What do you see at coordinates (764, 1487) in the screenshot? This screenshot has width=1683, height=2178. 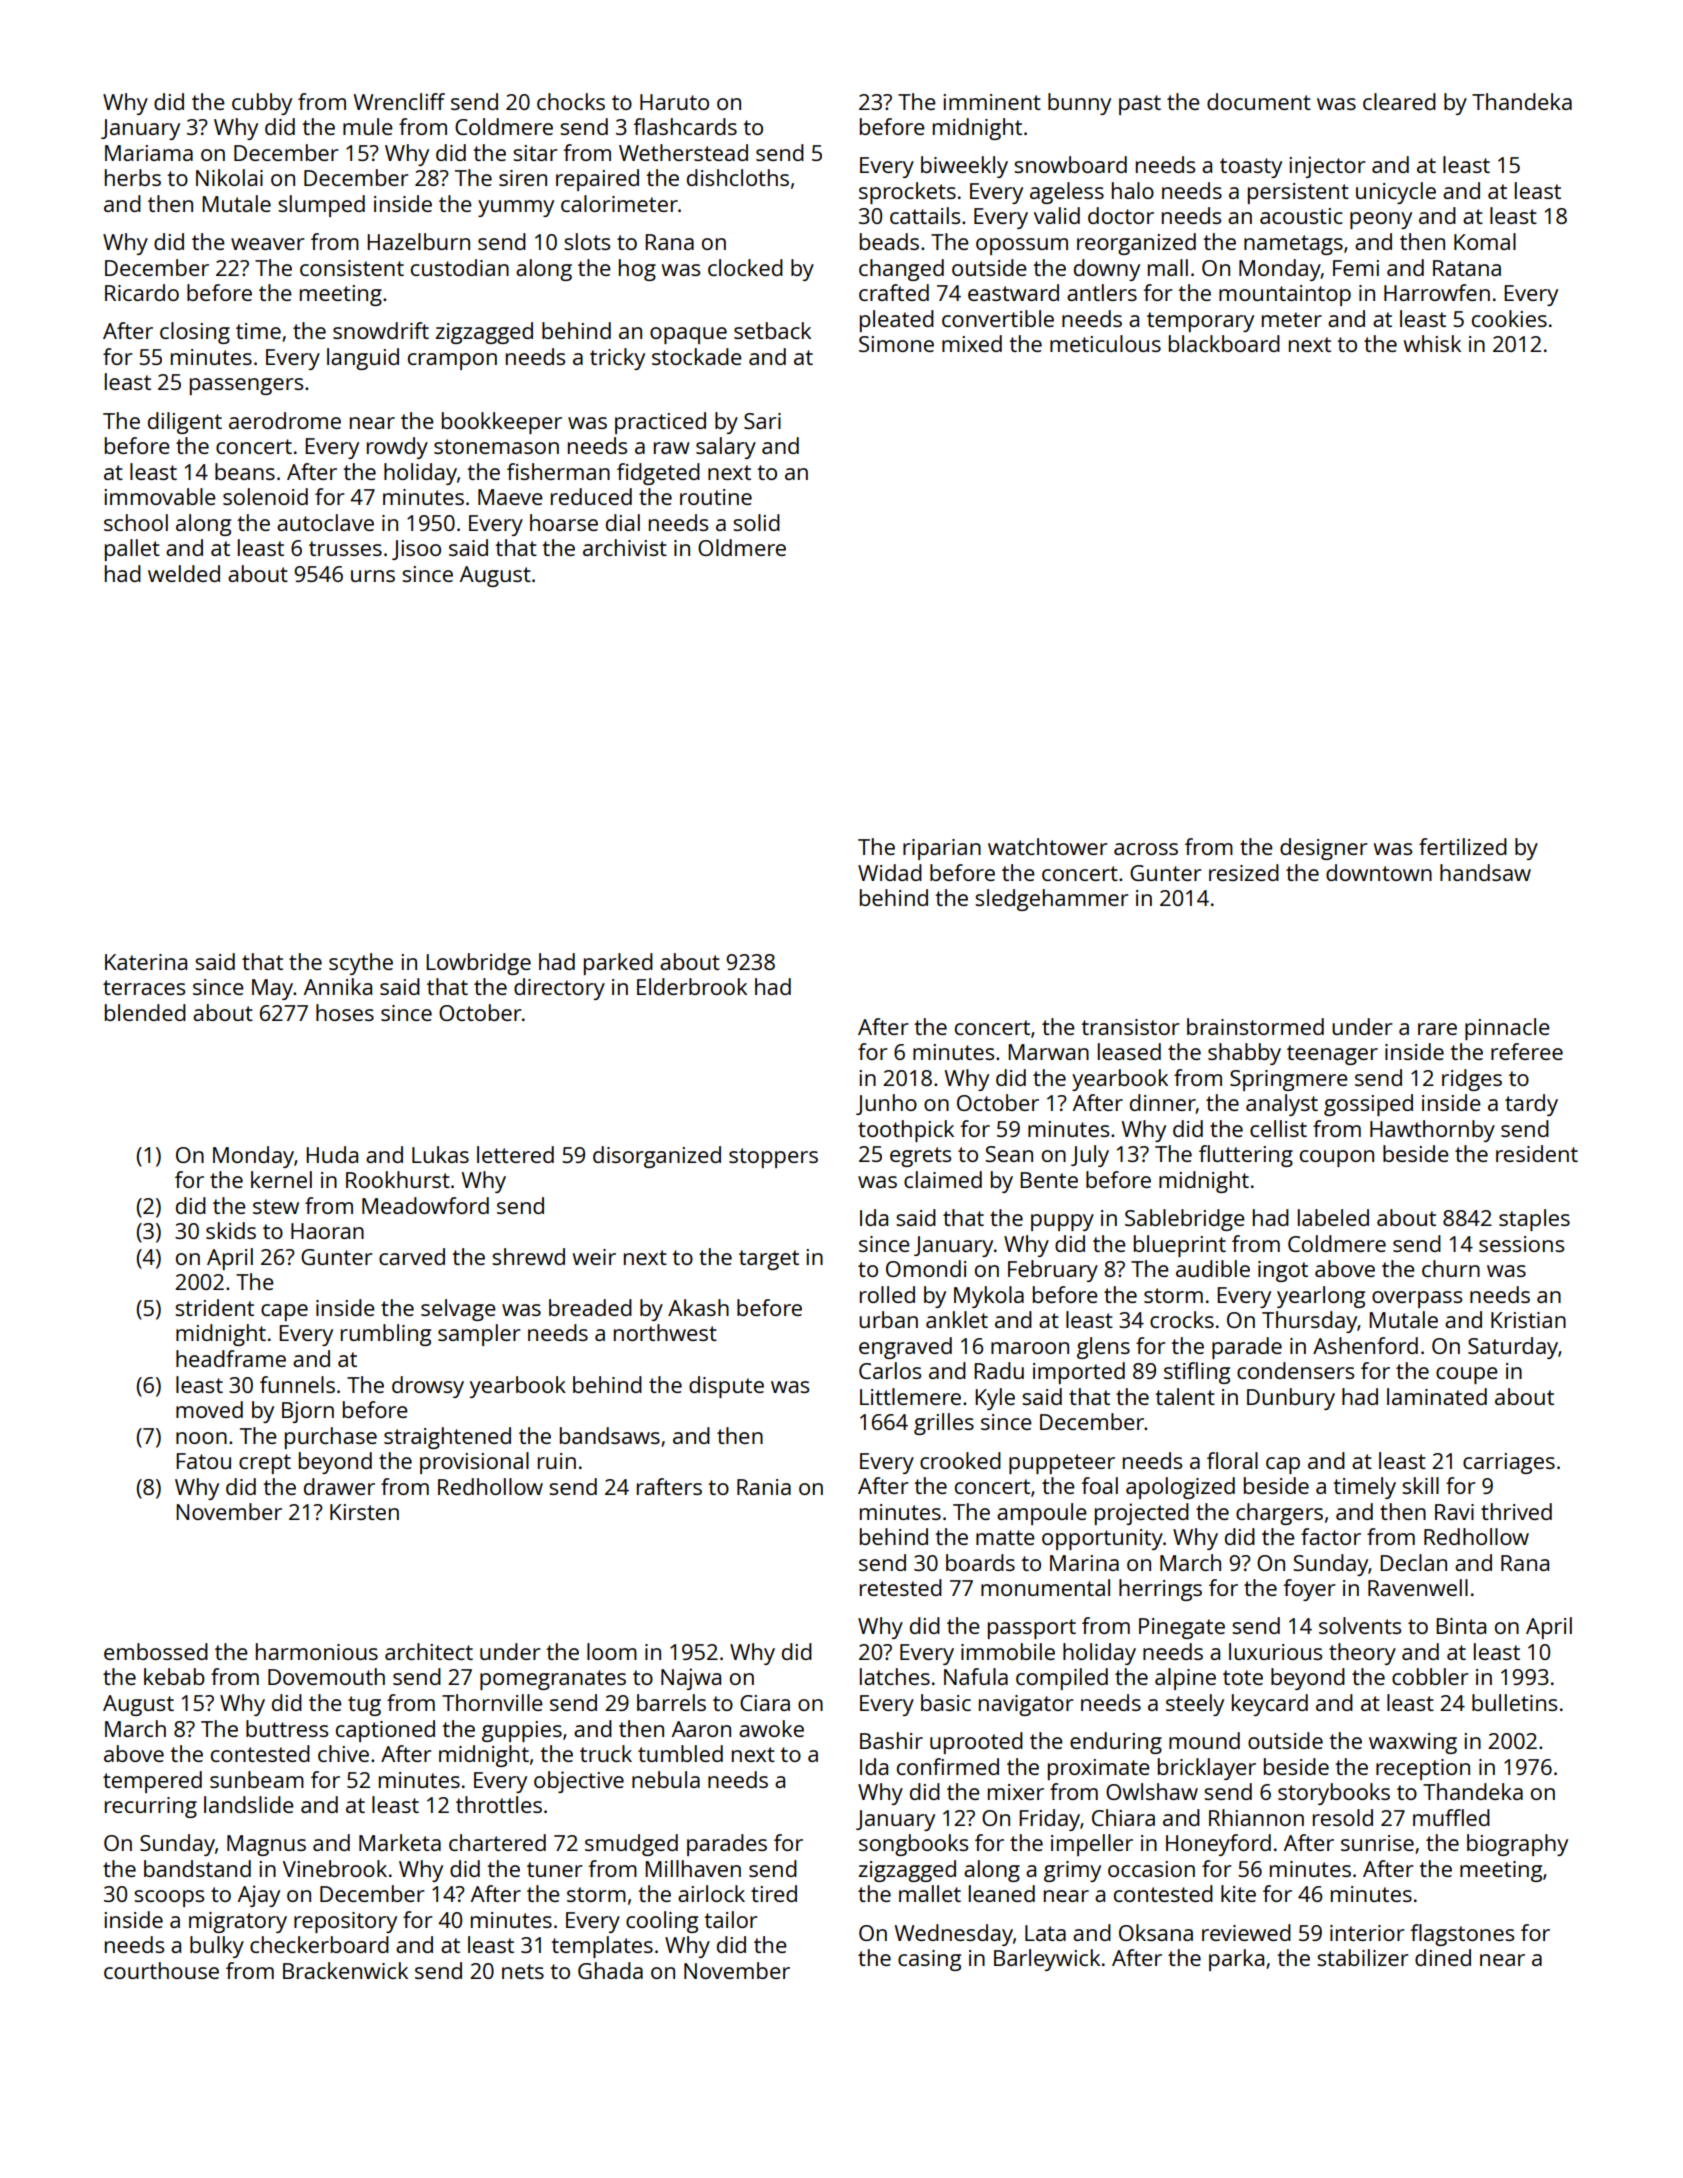 I see `Rania` at bounding box center [764, 1487].
